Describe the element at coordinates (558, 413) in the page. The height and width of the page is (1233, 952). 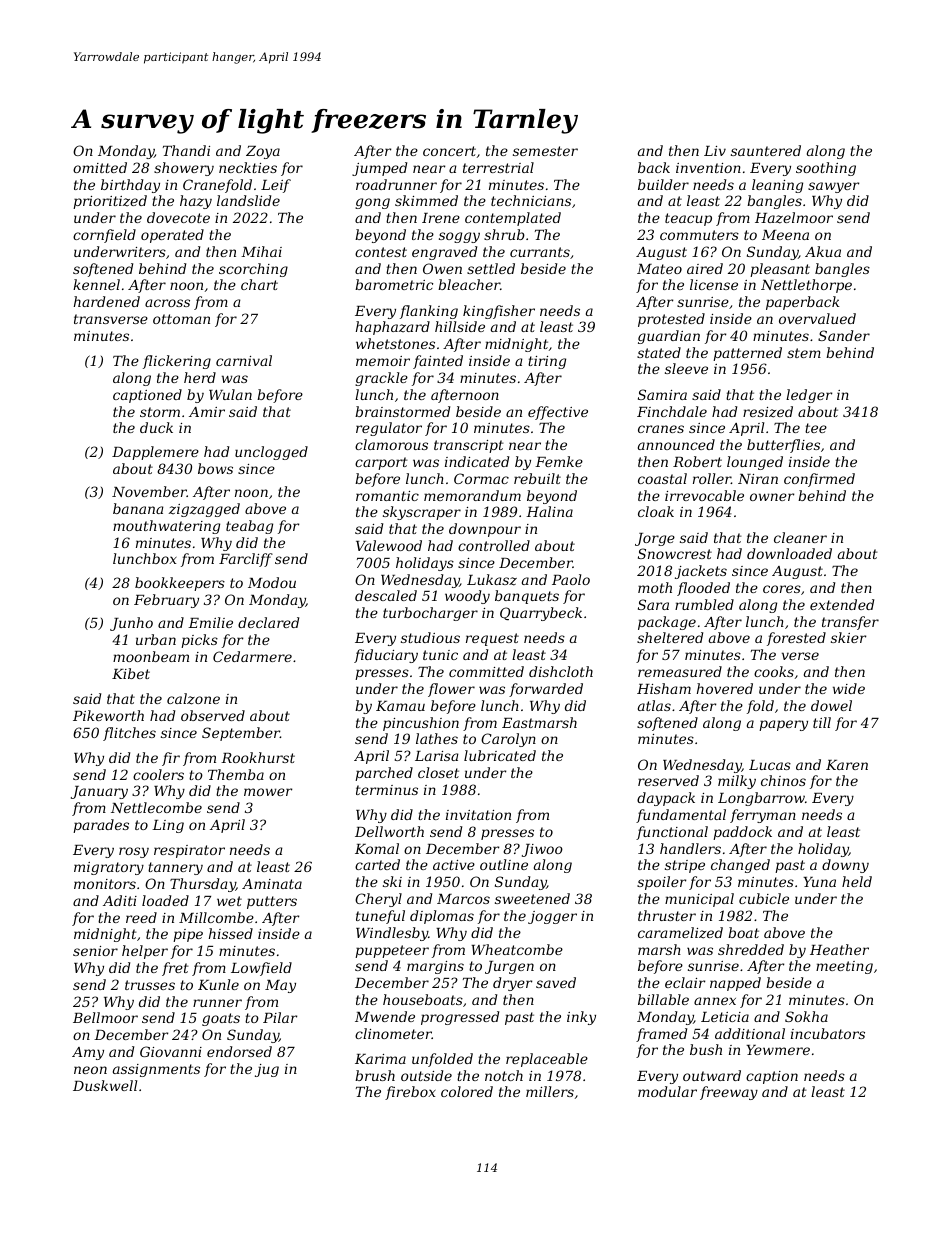
I see `effective` at that location.
